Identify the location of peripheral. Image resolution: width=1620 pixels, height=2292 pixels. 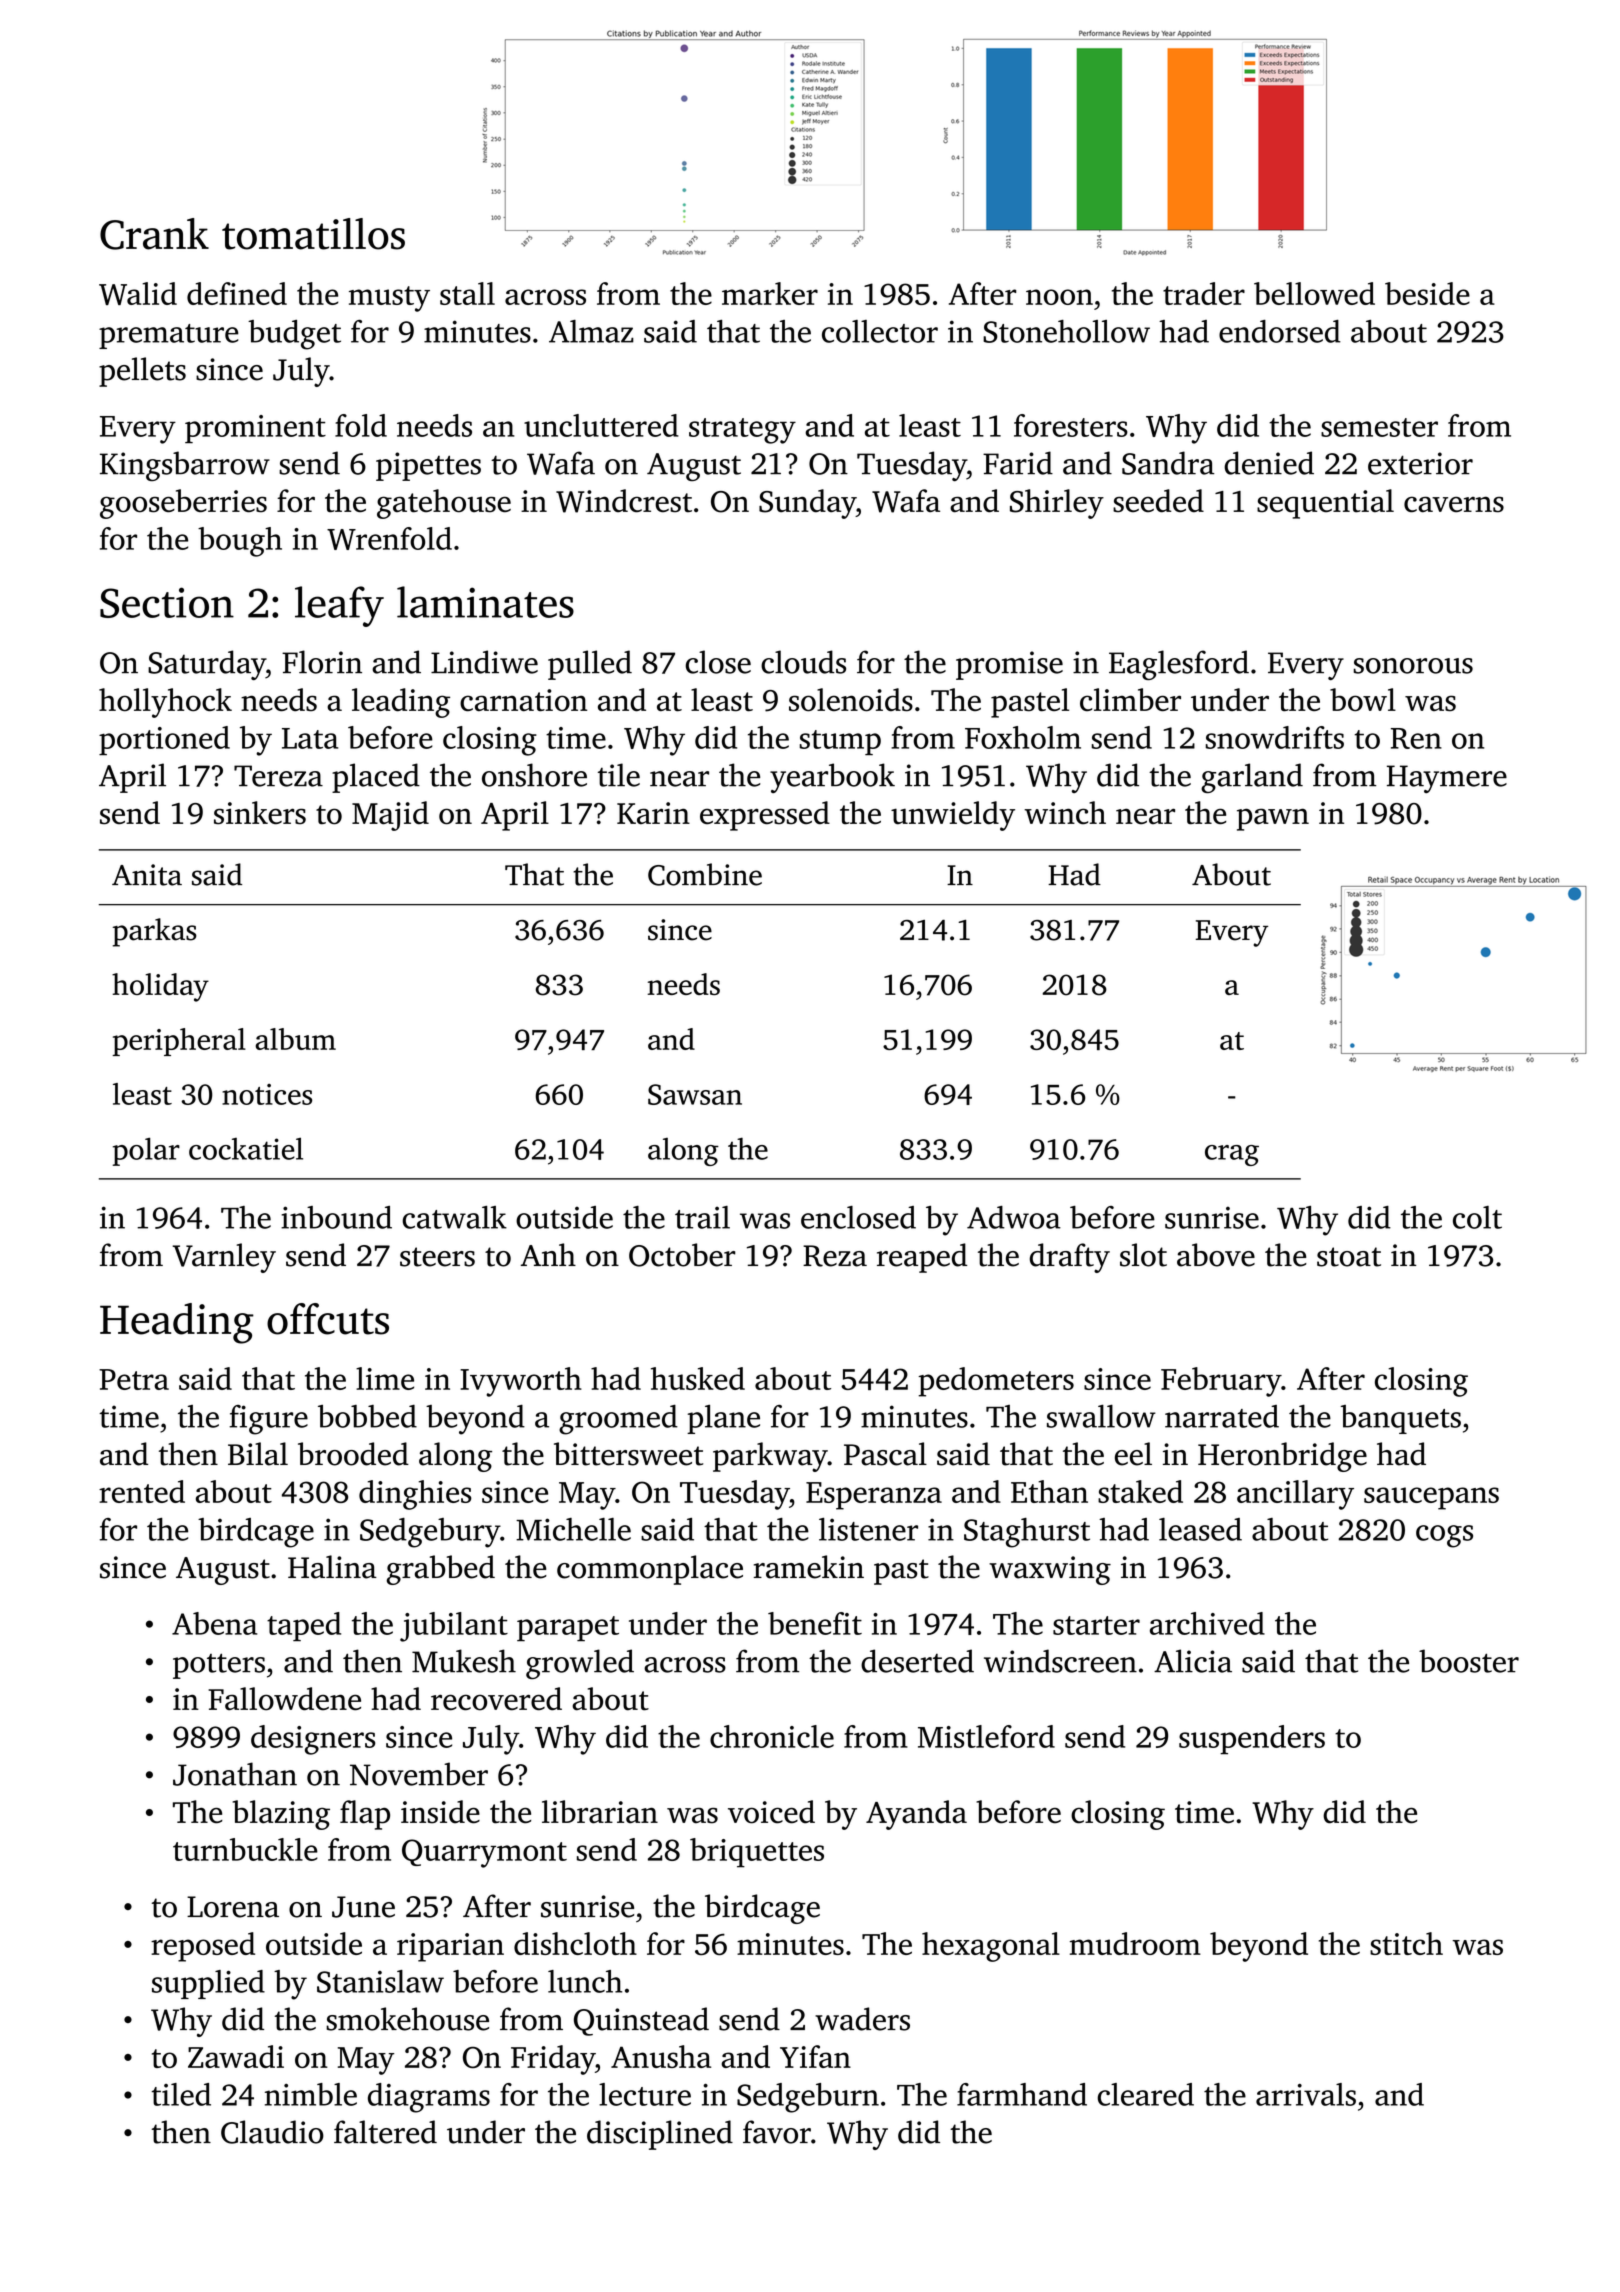
(179, 1042).
